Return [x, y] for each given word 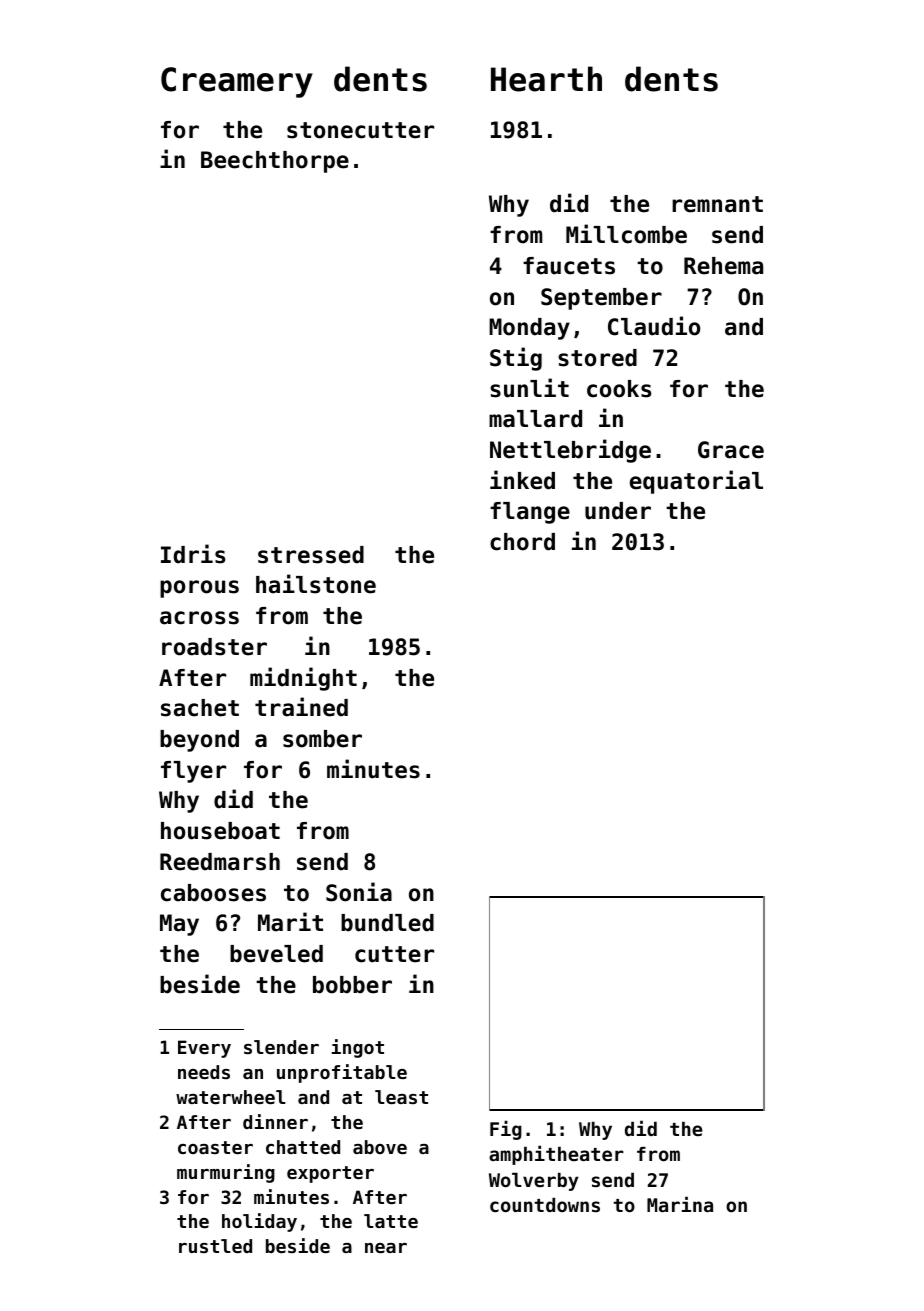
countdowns [545, 1205]
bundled [387, 923]
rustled [215, 1246]
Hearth [546, 79]
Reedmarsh [220, 862]
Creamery [237, 82]
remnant [717, 204]
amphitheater [556, 1155]
